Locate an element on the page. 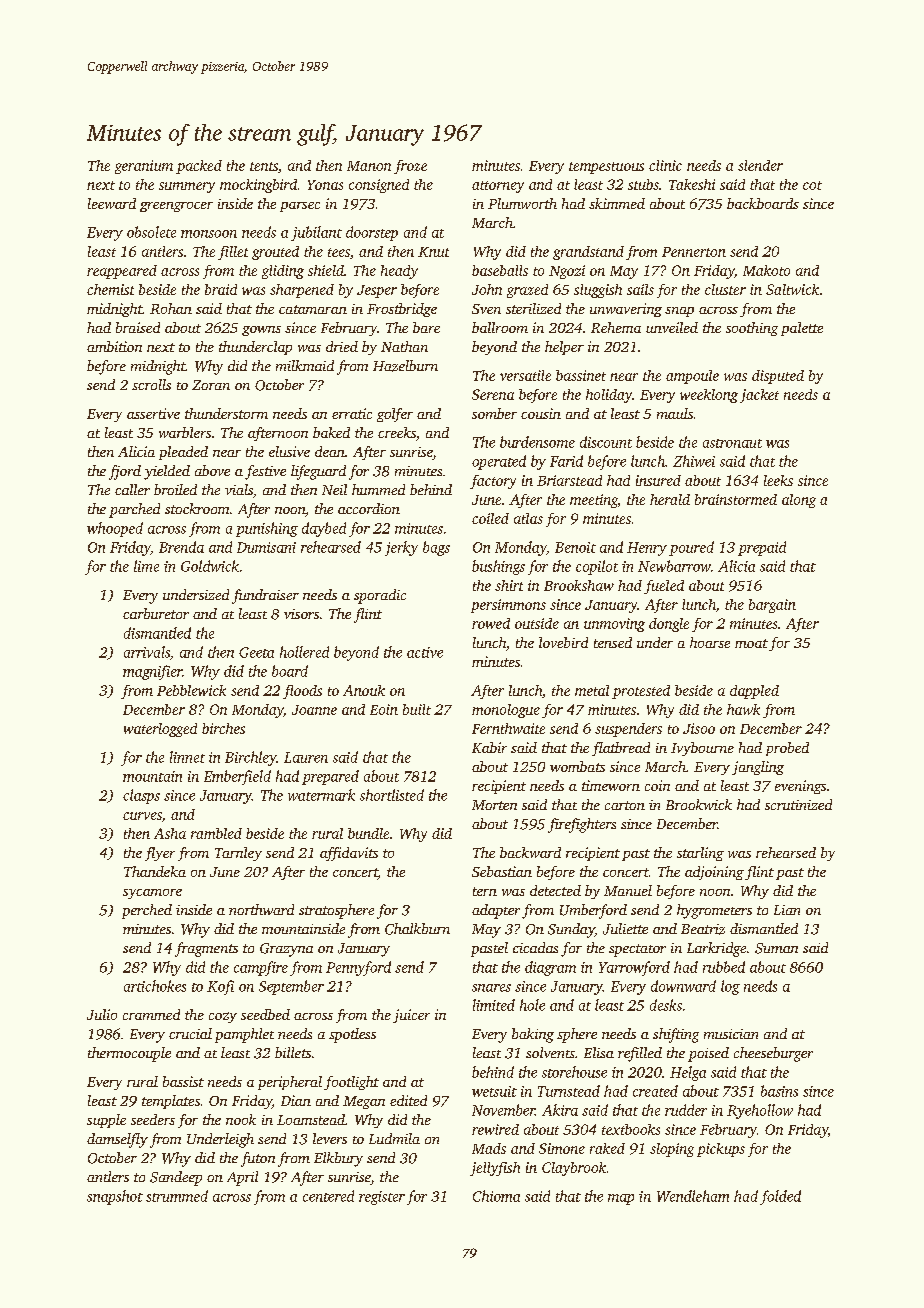  froze is located at coordinates (410, 167).
